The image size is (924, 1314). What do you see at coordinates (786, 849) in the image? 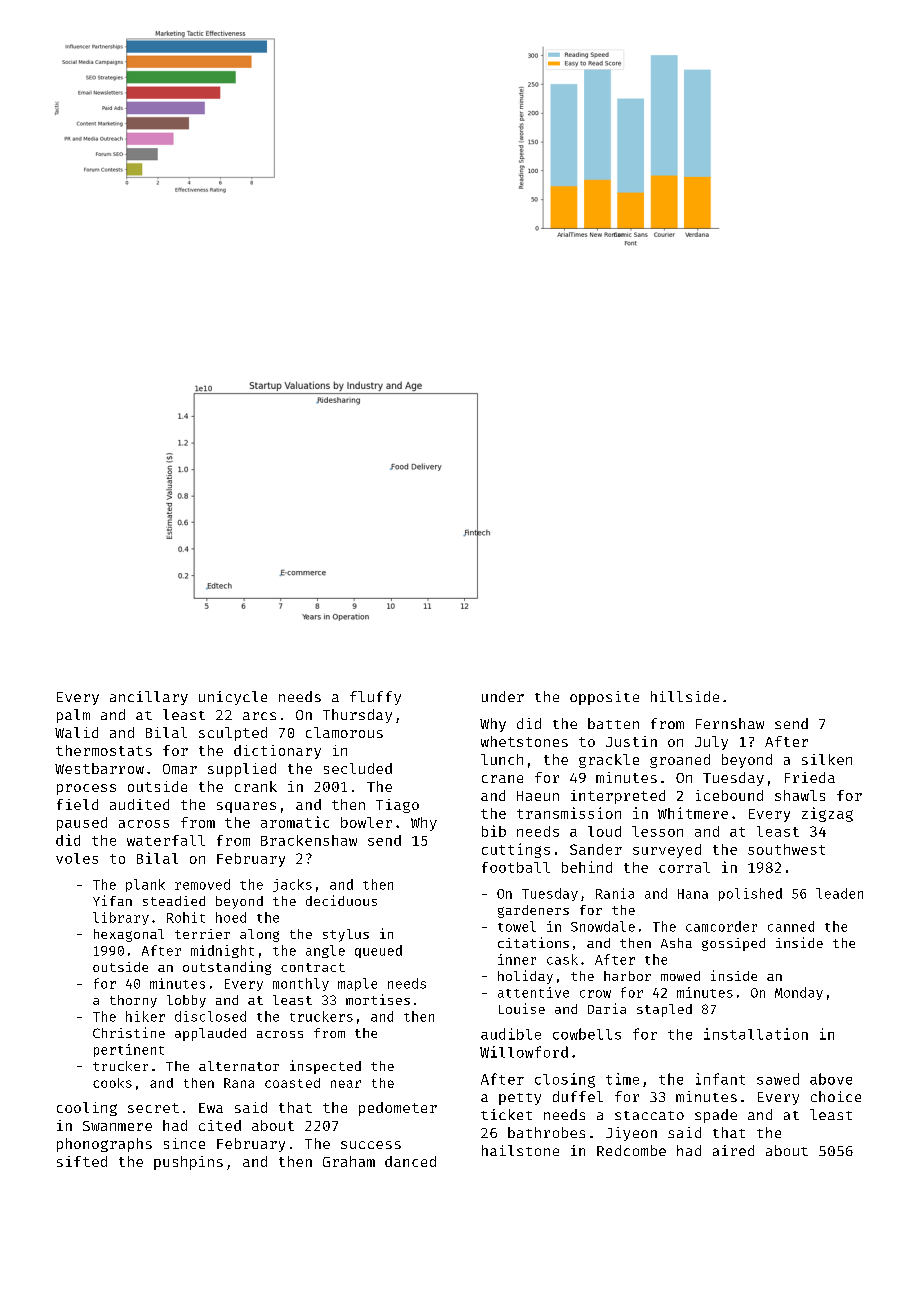
I see `southwest` at bounding box center [786, 849].
